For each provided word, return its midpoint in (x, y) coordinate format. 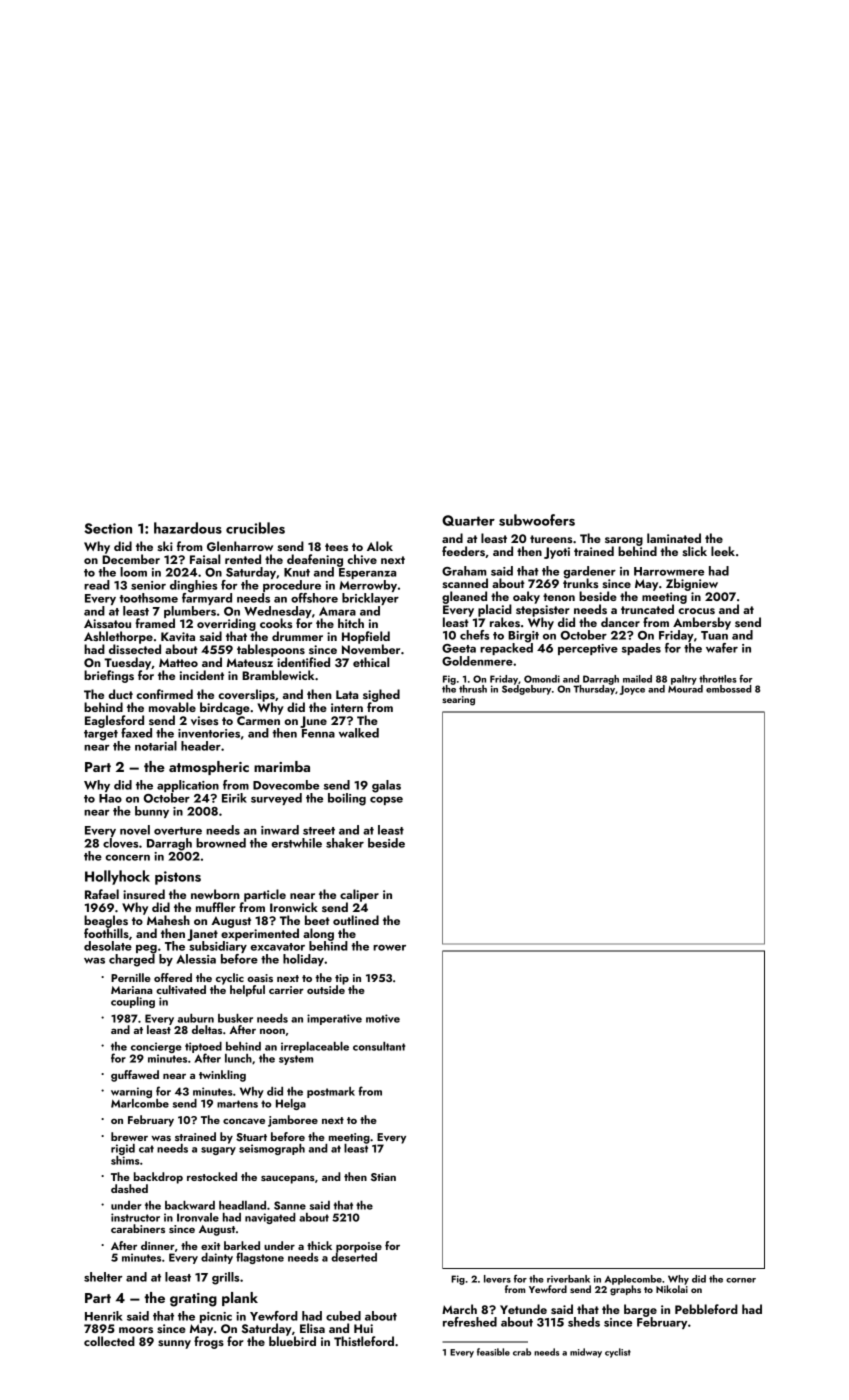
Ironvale (198, 1217)
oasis (260, 978)
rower (389, 948)
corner (741, 1280)
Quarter (468, 520)
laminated (674, 538)
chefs (474, 635)
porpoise (359, 1247)
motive (383, 1018)
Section (108, 528)
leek (723, 551)
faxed (136, 733)
